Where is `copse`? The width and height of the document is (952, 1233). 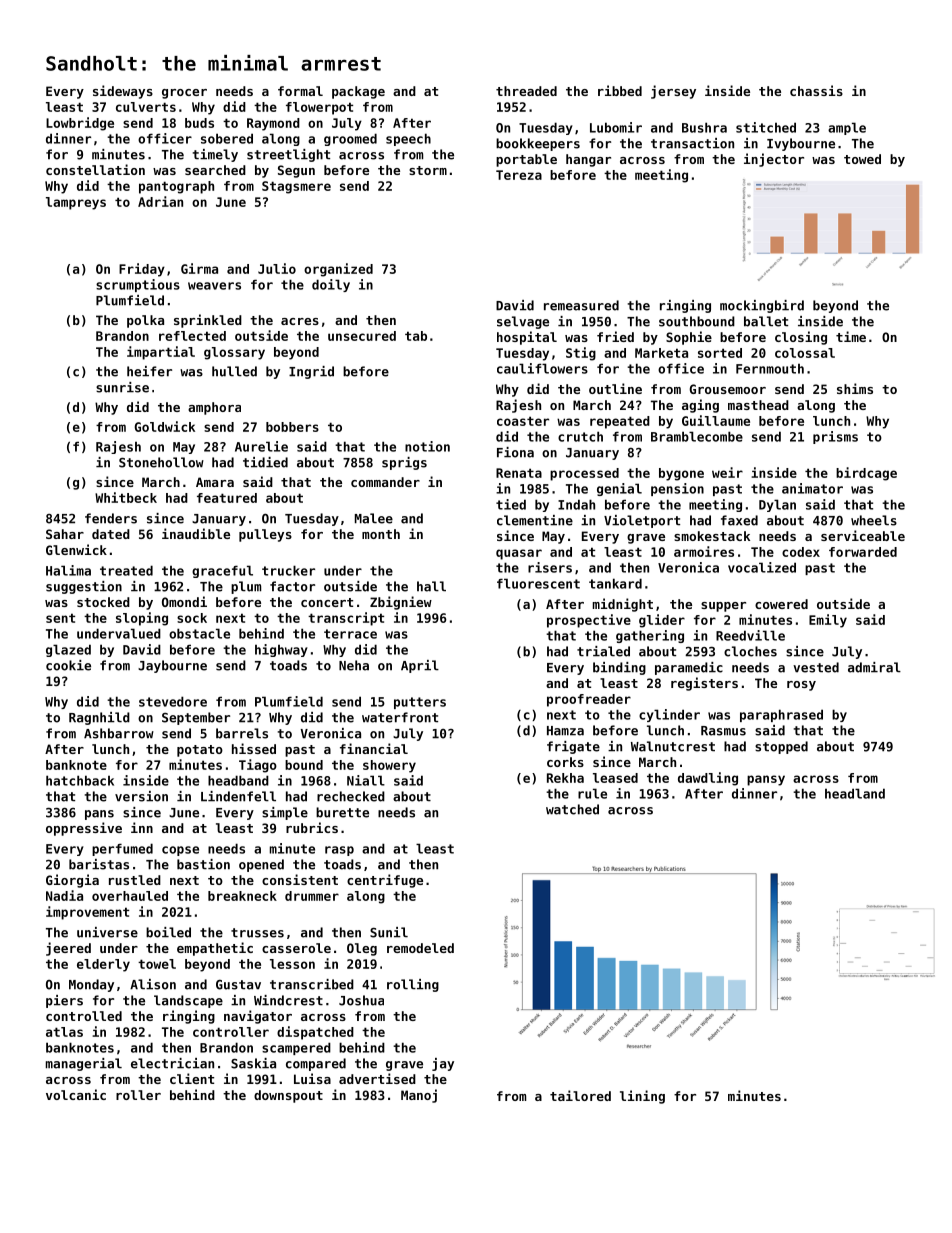 copse is located at coordinates (180, 851).
